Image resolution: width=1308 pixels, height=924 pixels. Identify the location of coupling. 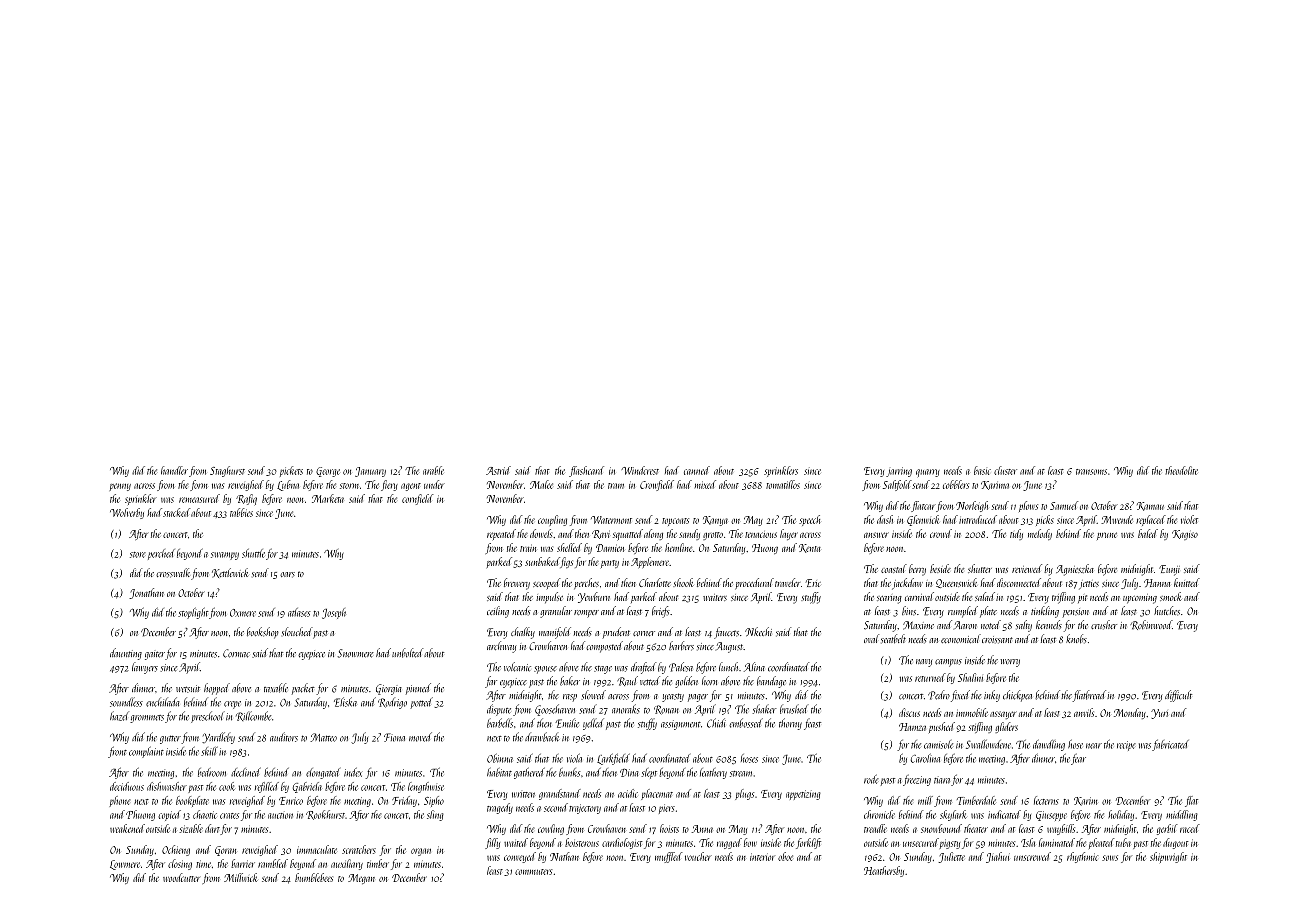
(552, 520).
